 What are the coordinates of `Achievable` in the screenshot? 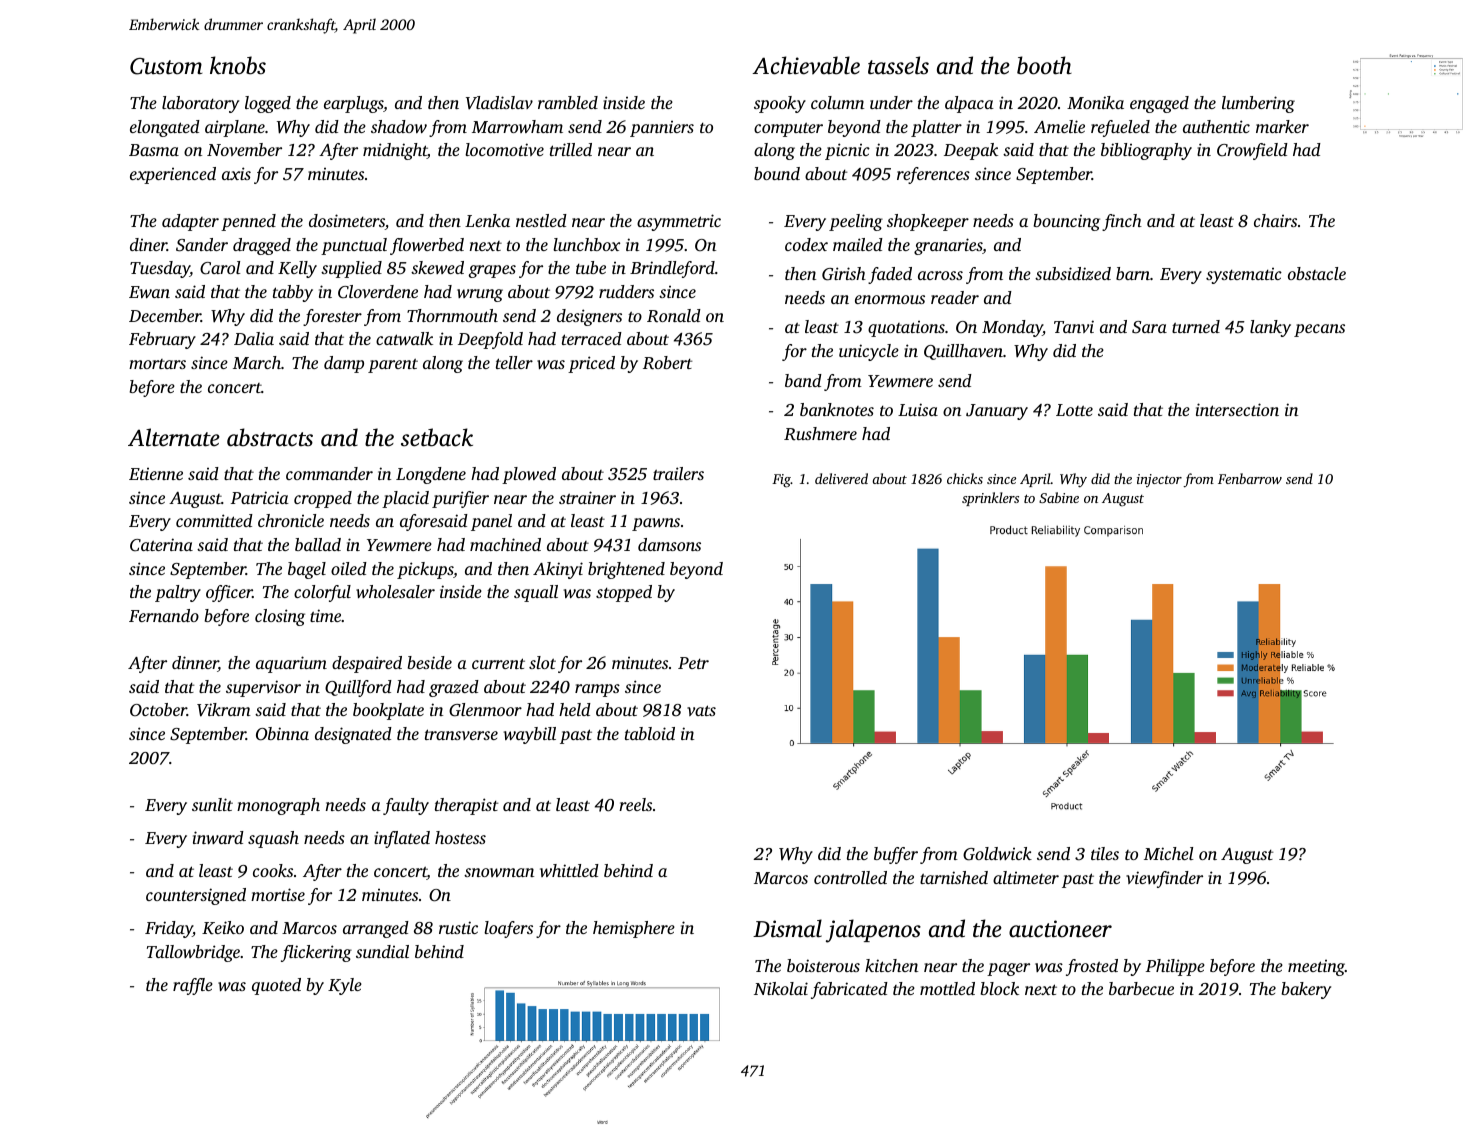 It's located at (806, 65).
